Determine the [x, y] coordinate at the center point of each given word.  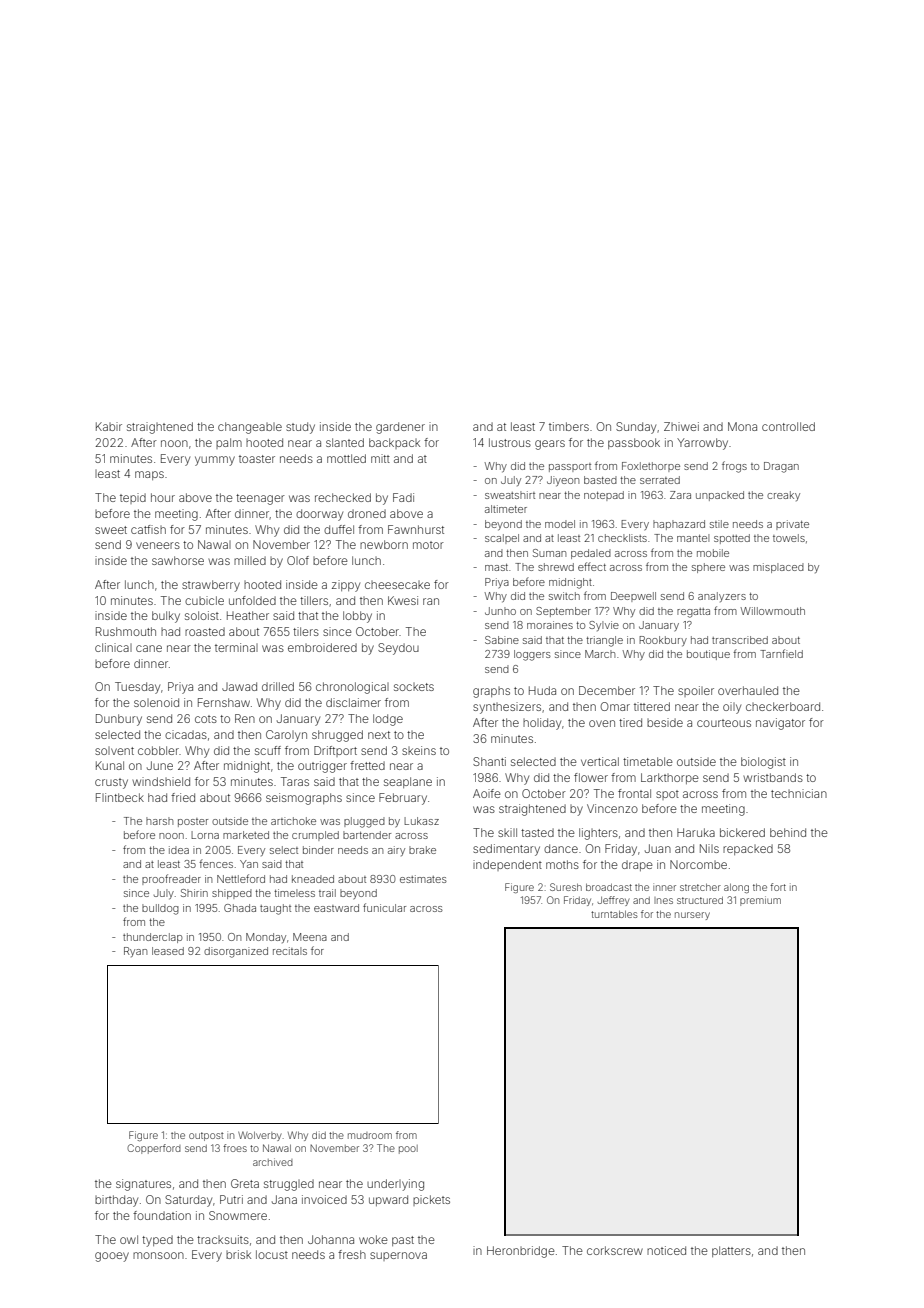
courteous [724, 723]
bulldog [160, 909]
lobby [357, 617]
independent [507, 865]
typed [157, 1241]
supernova [398, 1256]
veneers [158, 545]
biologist [763, 763]
